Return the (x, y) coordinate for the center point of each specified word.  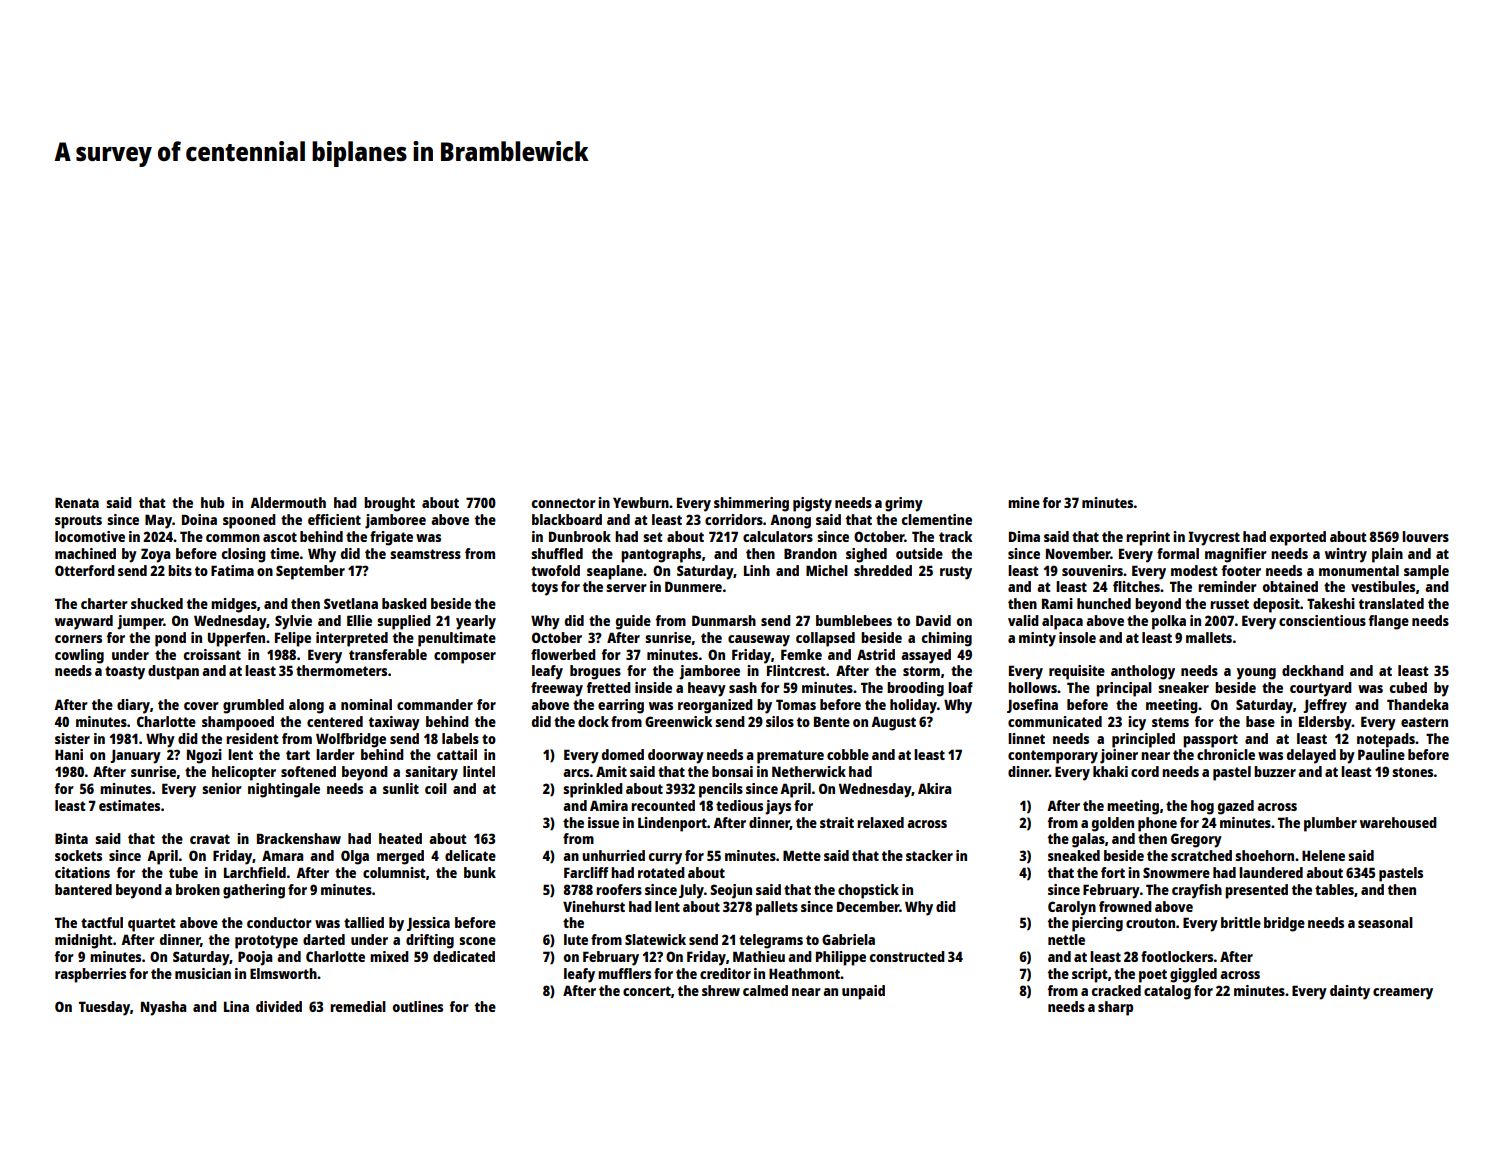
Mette (802, 855)
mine (1024, 502)
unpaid (863, 992)
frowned (1125, 906)
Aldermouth (288, 502)
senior (222, 788)
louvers (1425, 536)
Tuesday (104, 1008)
